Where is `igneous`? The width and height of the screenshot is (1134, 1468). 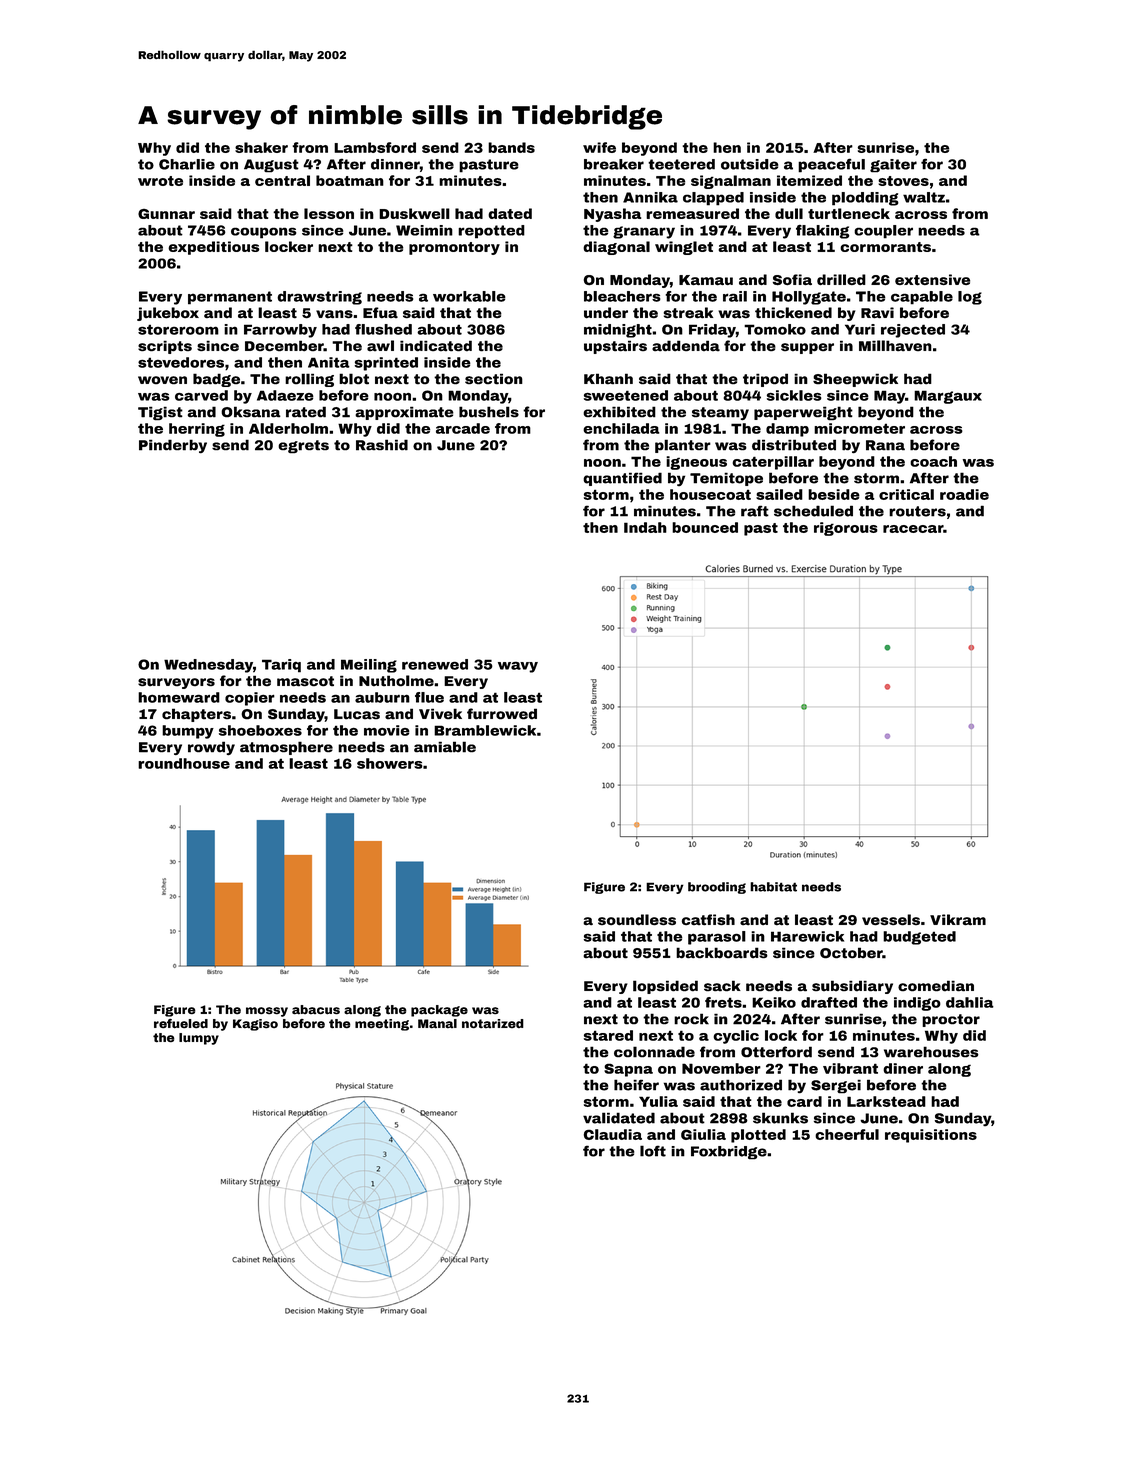
igneous is located at coordinates (696, 463).
